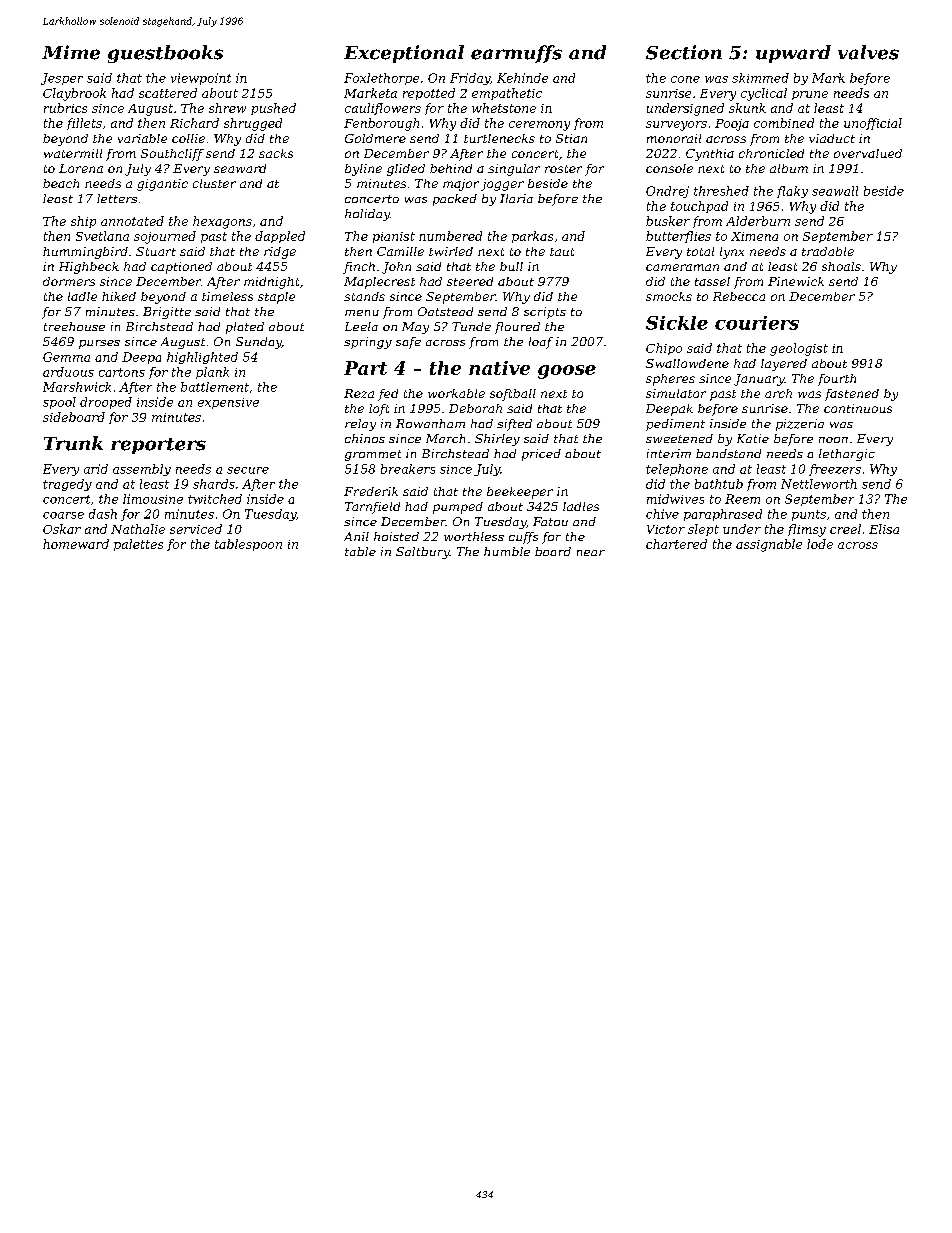 Image resolution: width=952 pixels, height=1233 pixels. I want to click on Tunde, so click(471, 326).
